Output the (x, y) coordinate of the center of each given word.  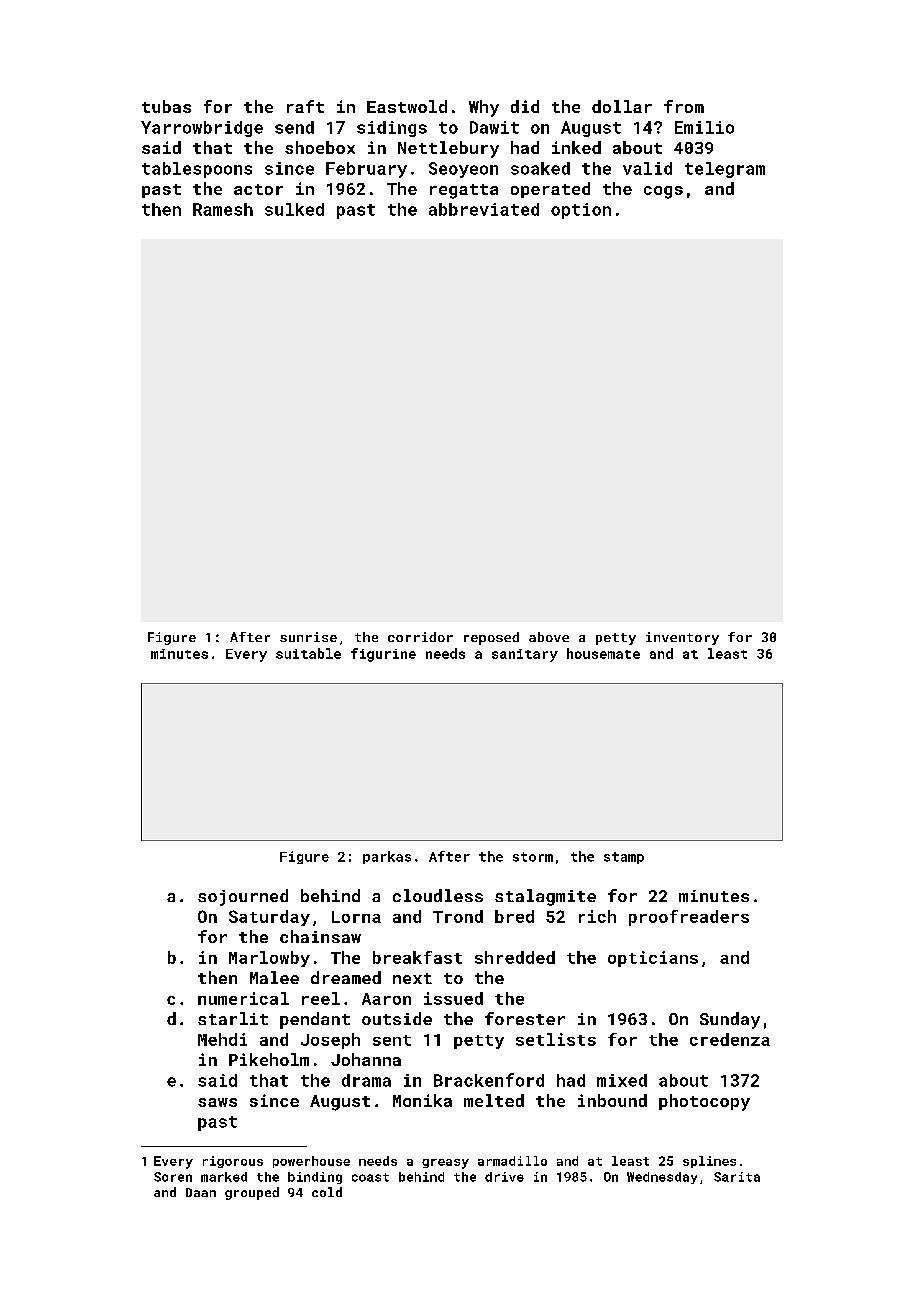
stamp (624, 858)
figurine (383, 655)
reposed (491, 638)
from (684, 106)
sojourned (243, 897)
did (525, 106)
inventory (682, 638)
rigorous (233, 1162)
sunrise (308, 637)
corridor (420, 637)
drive (504, 1177)
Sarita (737, 1177)
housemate (603, 653)
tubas (166, 106)
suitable (308, 653)
